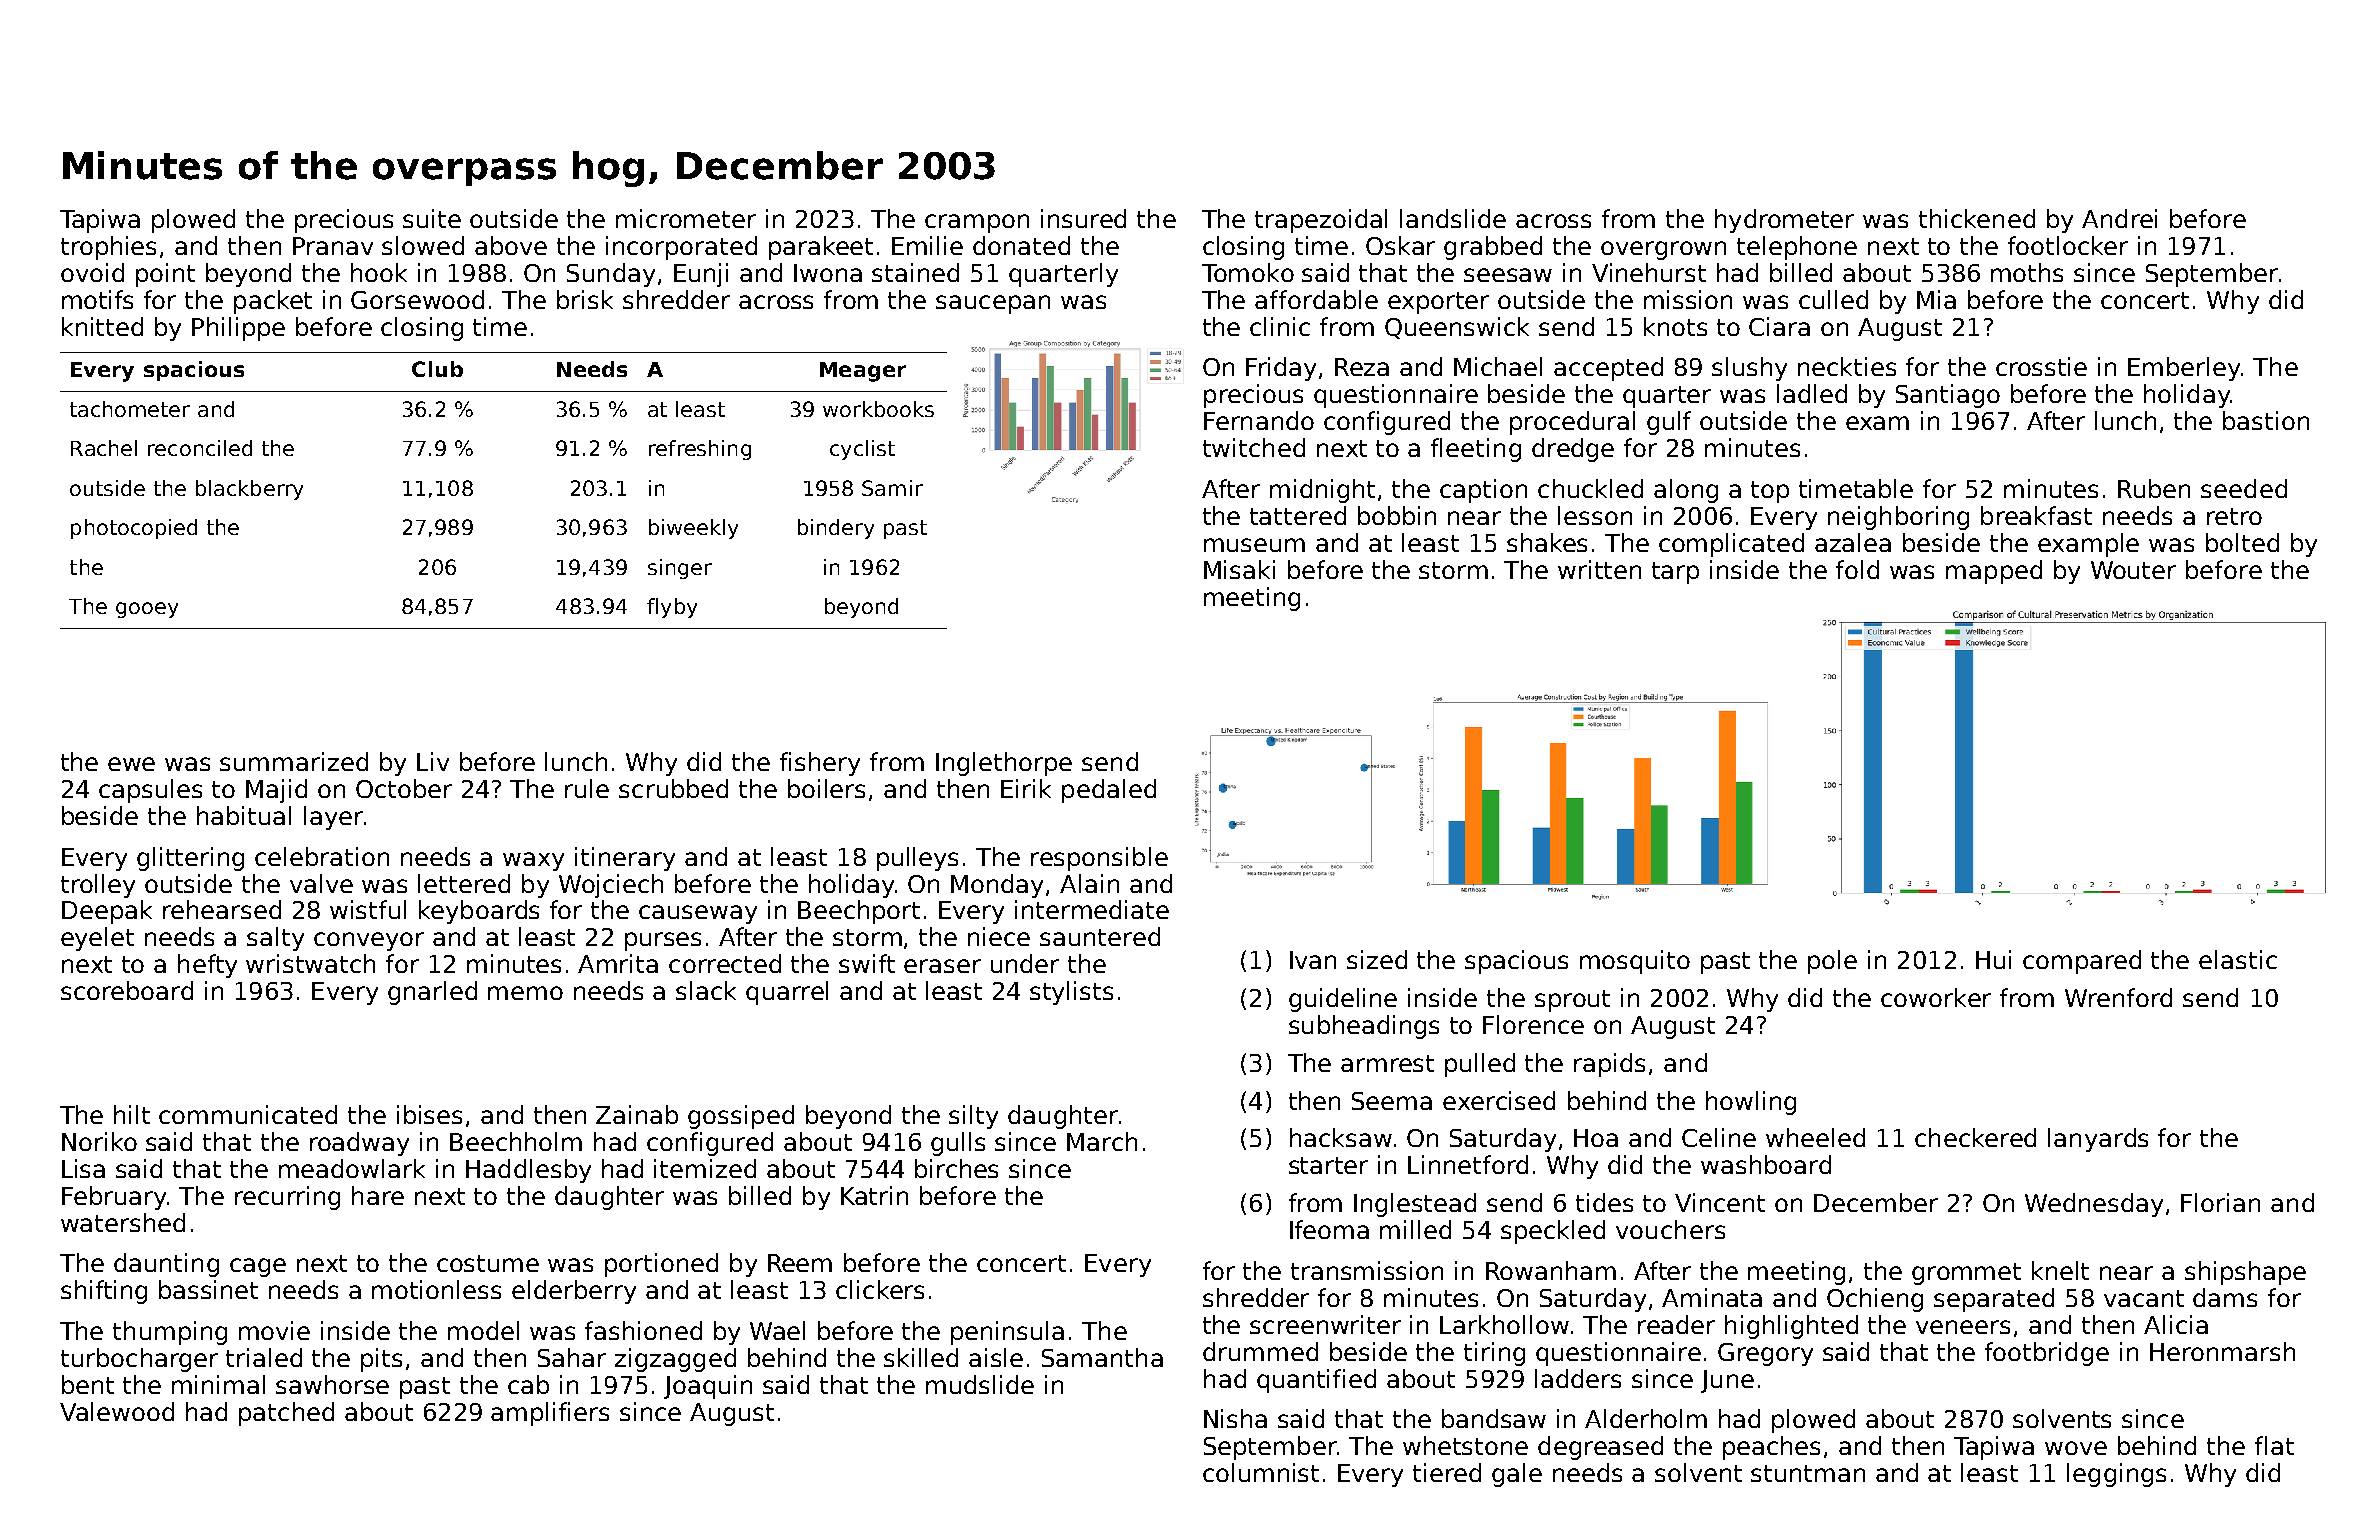 This screenshot has width=2380, height=1540. I want to click on Andrei, so click(2119, 218).
